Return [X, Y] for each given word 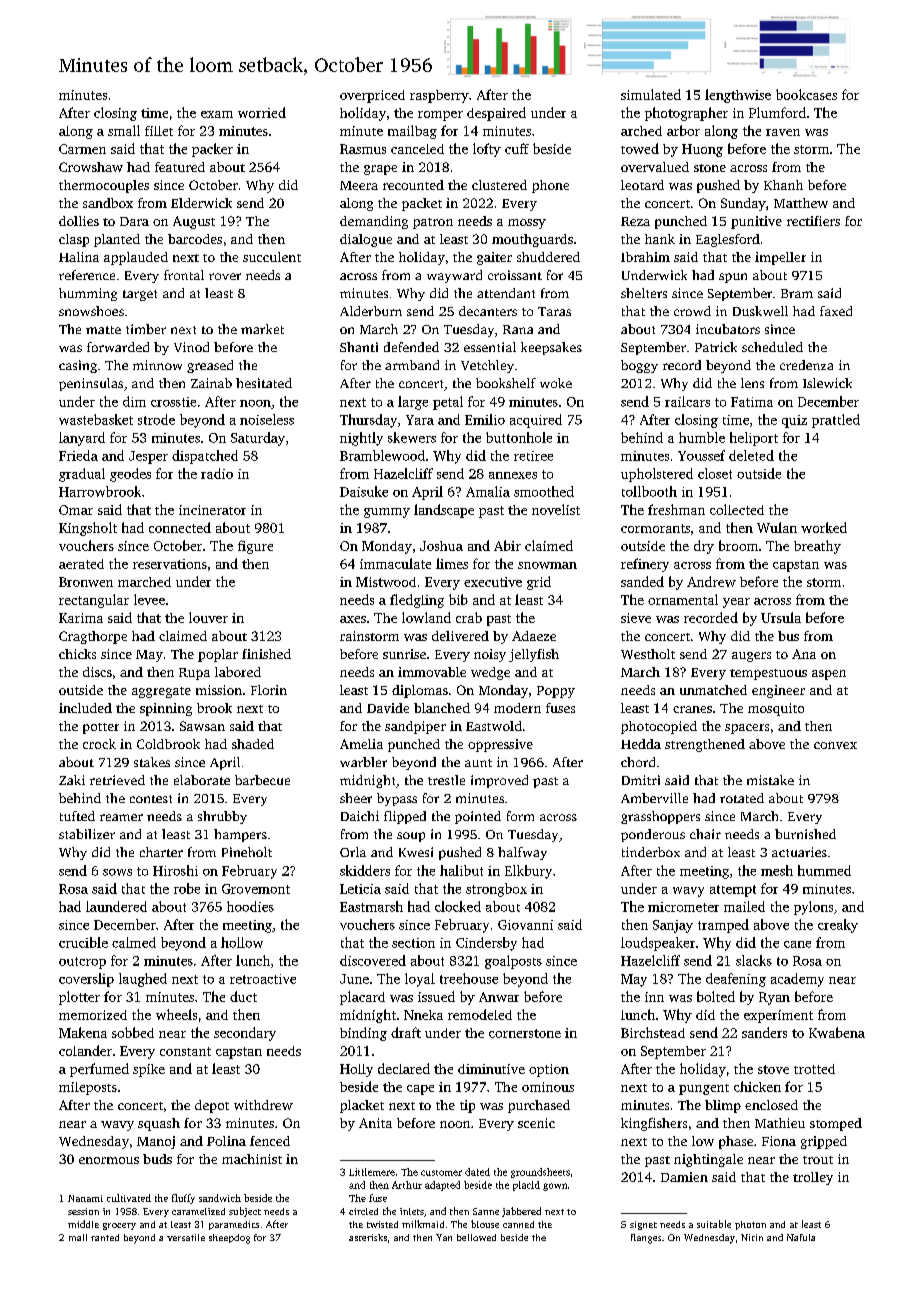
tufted [77, 816]
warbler [363, 762]
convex [835, 745]
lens [752, 383]
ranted [105, 1237]
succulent [272, 257]
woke [556, 383]
